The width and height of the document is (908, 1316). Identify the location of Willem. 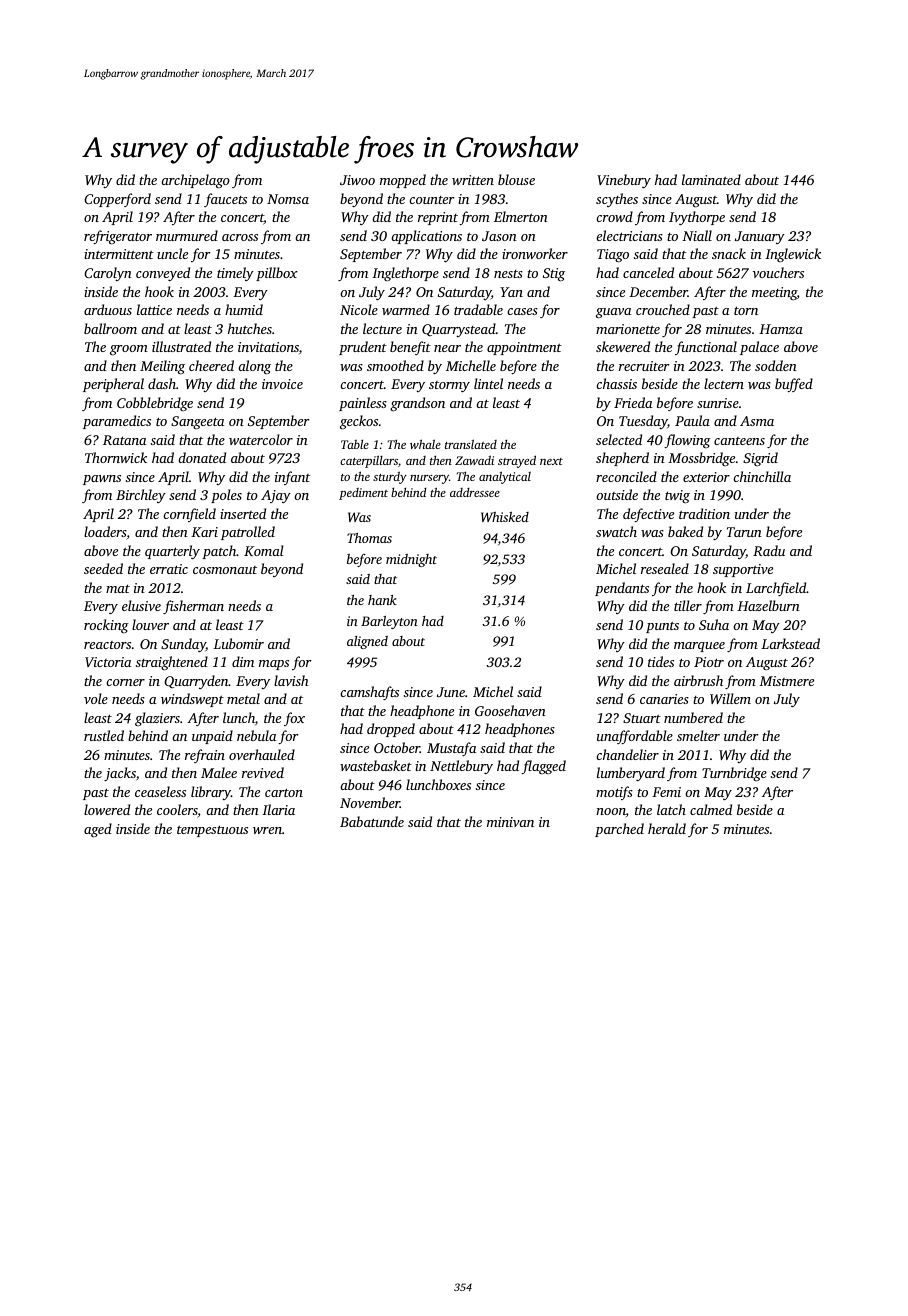
(730, 698).
